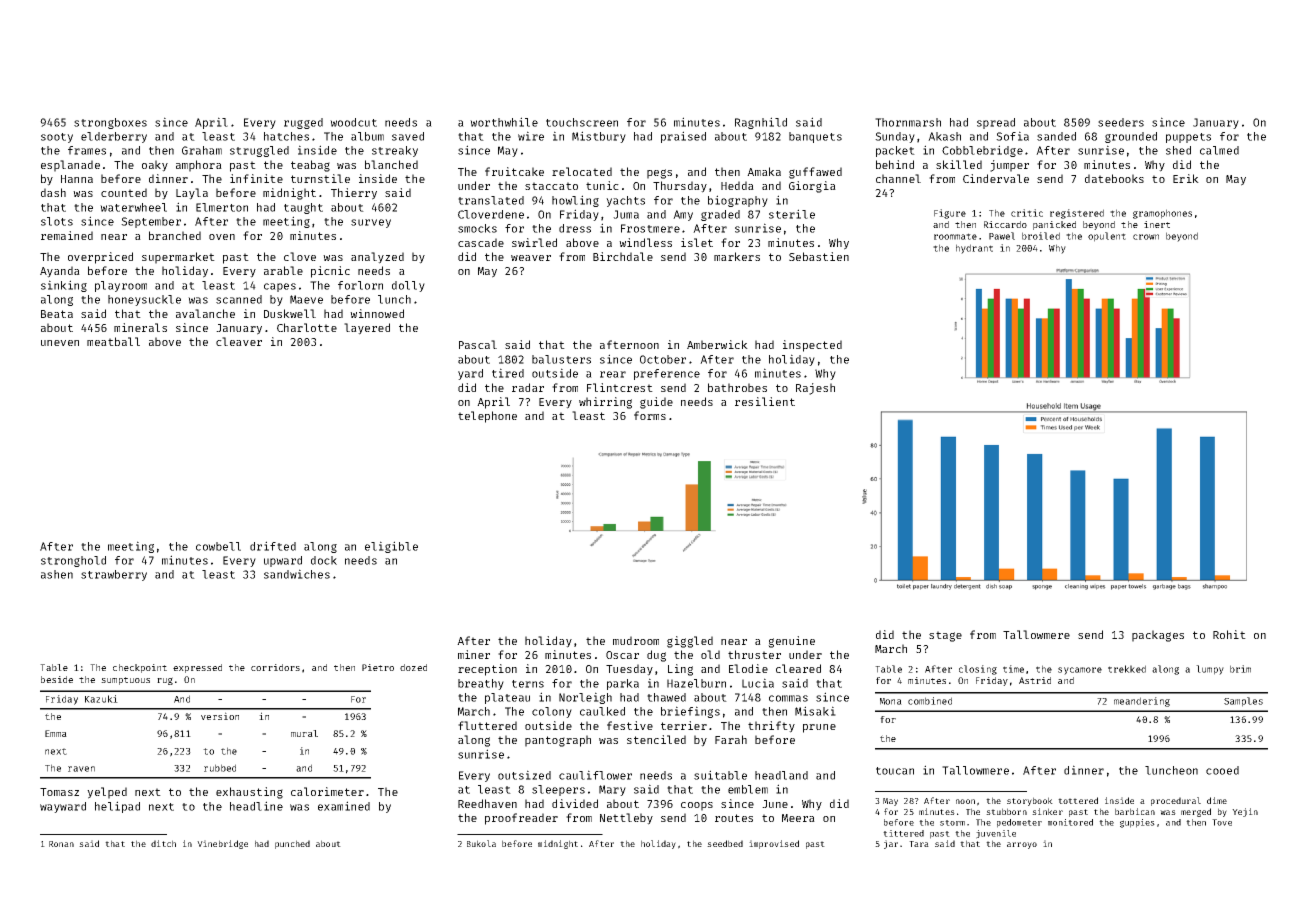 The image size is (1308, 924). What do you see at coordinates (1158, 636) in the document?
I see `packages` at bounding box center [1158, 636].
